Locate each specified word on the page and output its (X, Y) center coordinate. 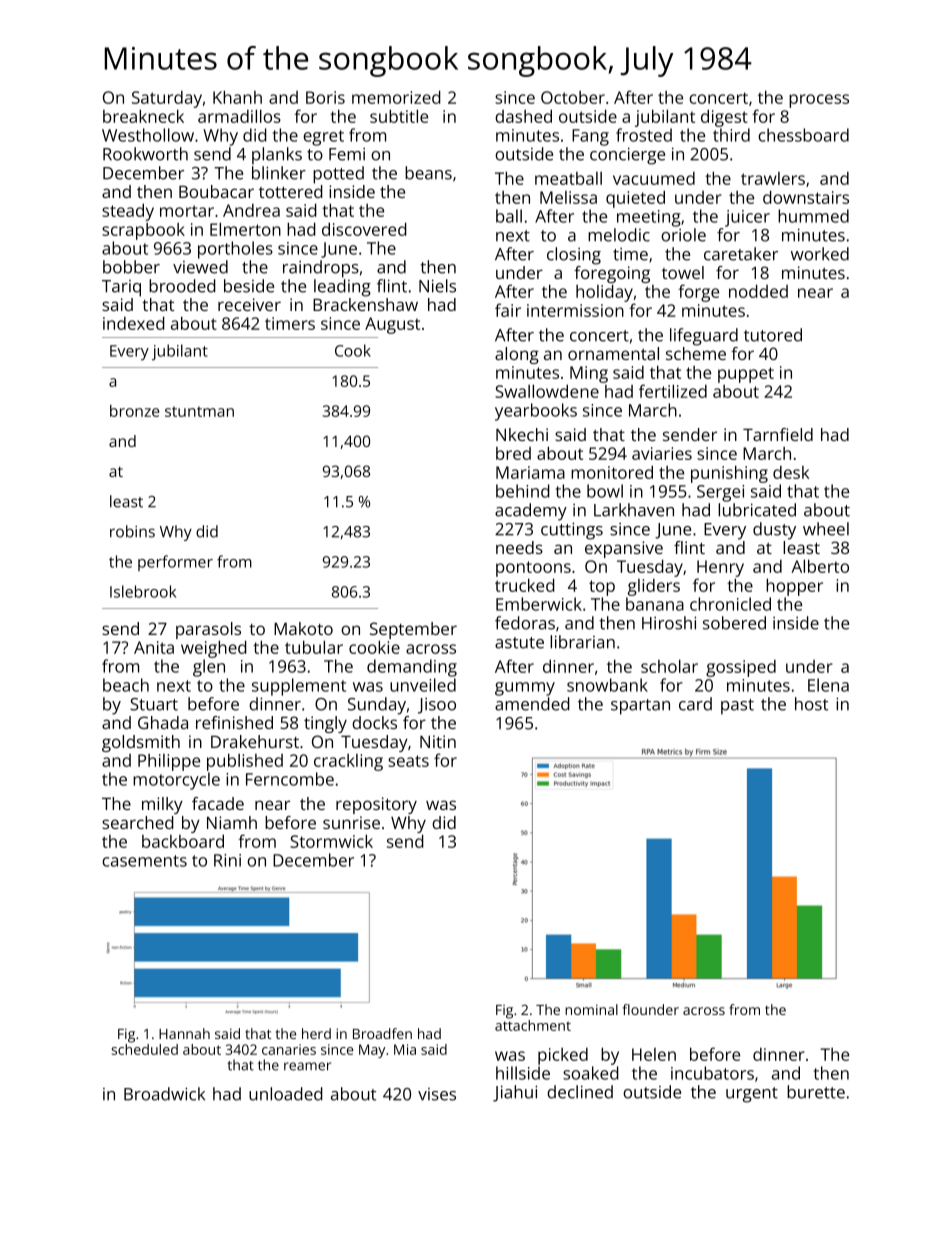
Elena (828, 685)
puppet (746, 375)
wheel (826, 529)
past (737, 707)
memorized (396, 97)
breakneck (143, 116)
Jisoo (437, 706)
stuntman (199, 411)
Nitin (438, 741)
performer (175, 563)
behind (522, 491)
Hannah (184, 1033)
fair (508, 310)
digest (724, 118)
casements (144, 861)
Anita (154, 647)
